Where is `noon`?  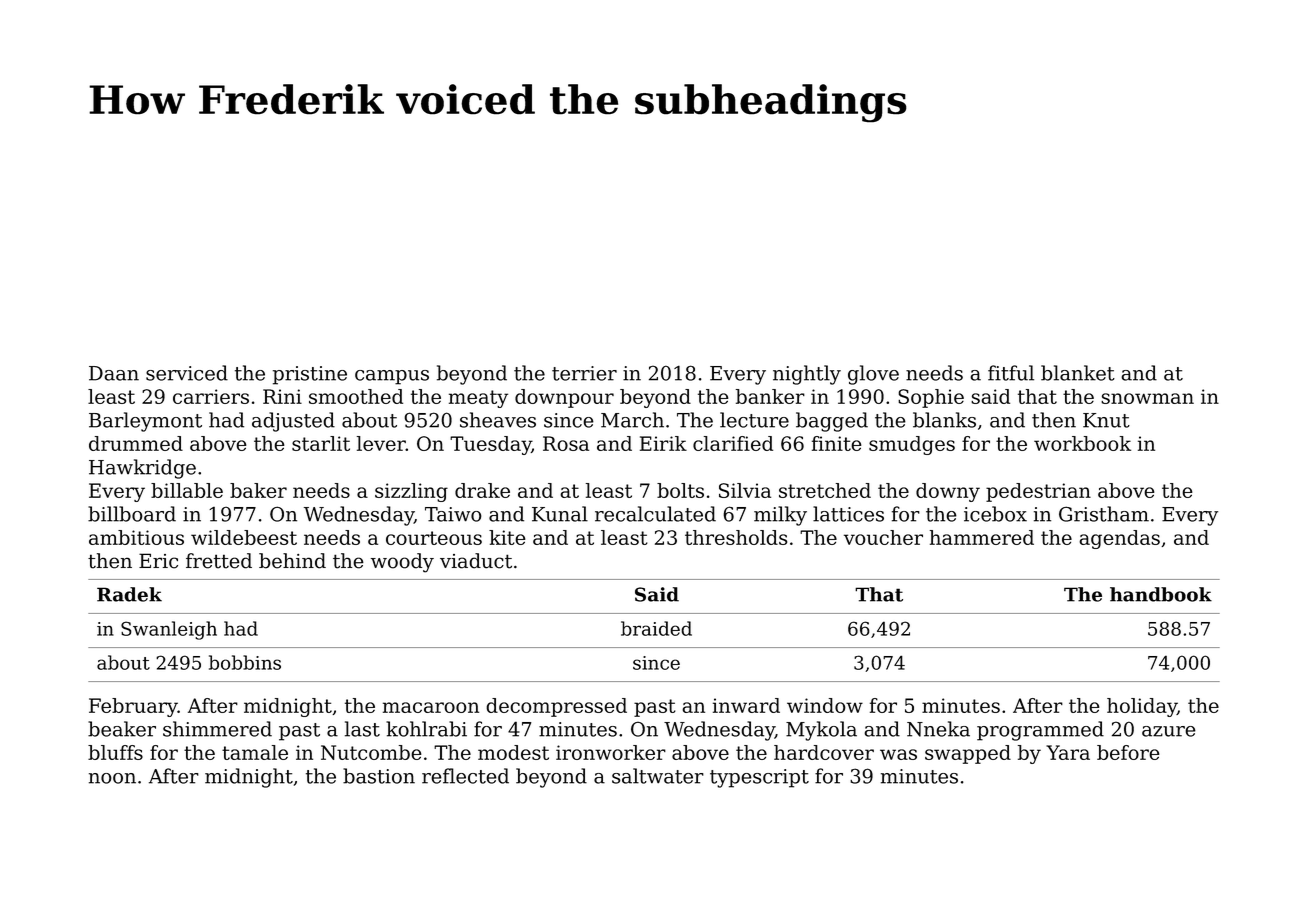
noon is located at coordinates (112, 778).
